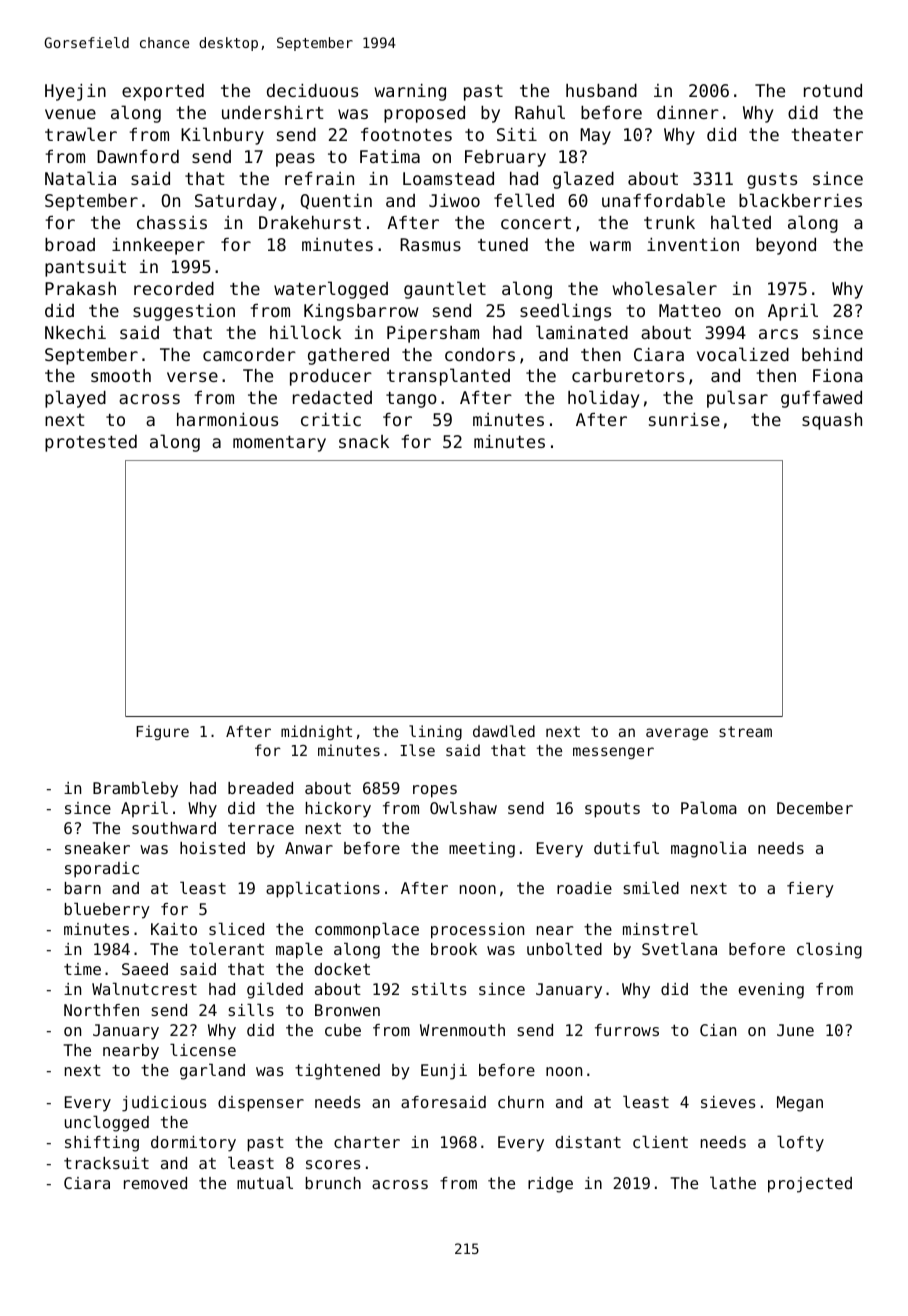  Describe the element at coordinates (601, 90) in the document. I see `husband` at that location.
